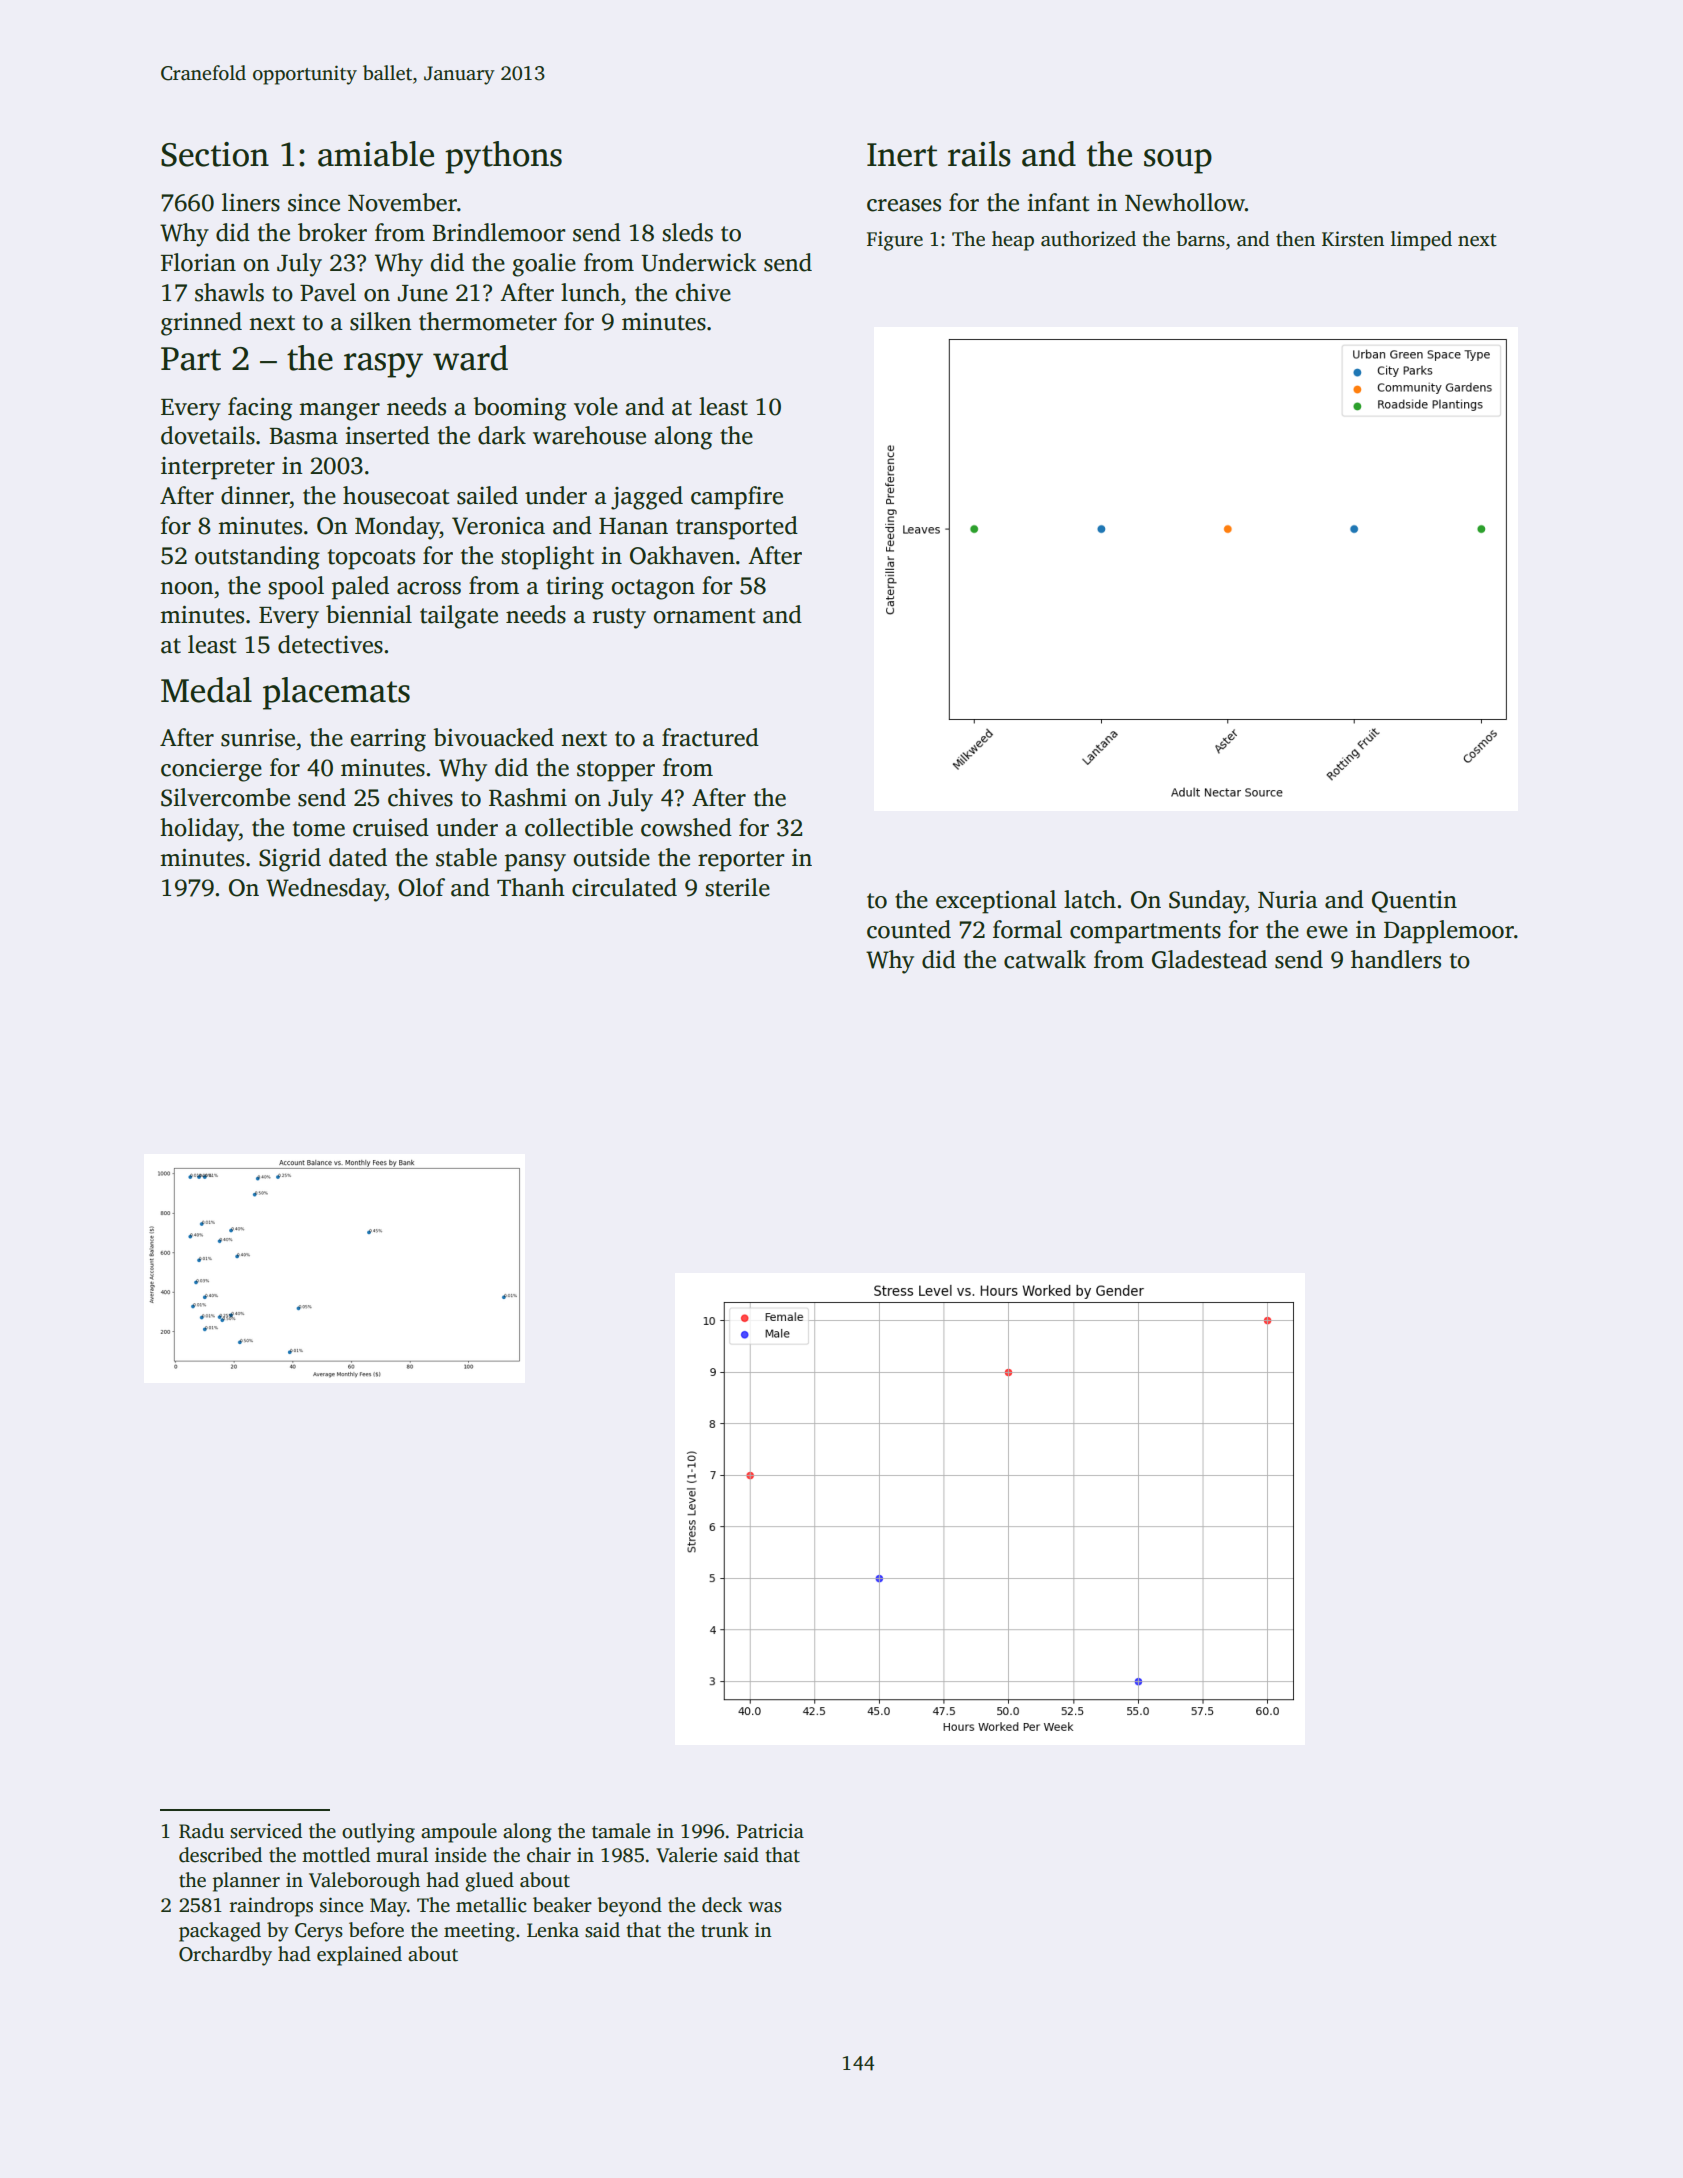 The height and width of the screenshot is (2178, 1683). Describe the element at coordinates (1414, 902) in the screenshot. I see `Quentin` at that location.
